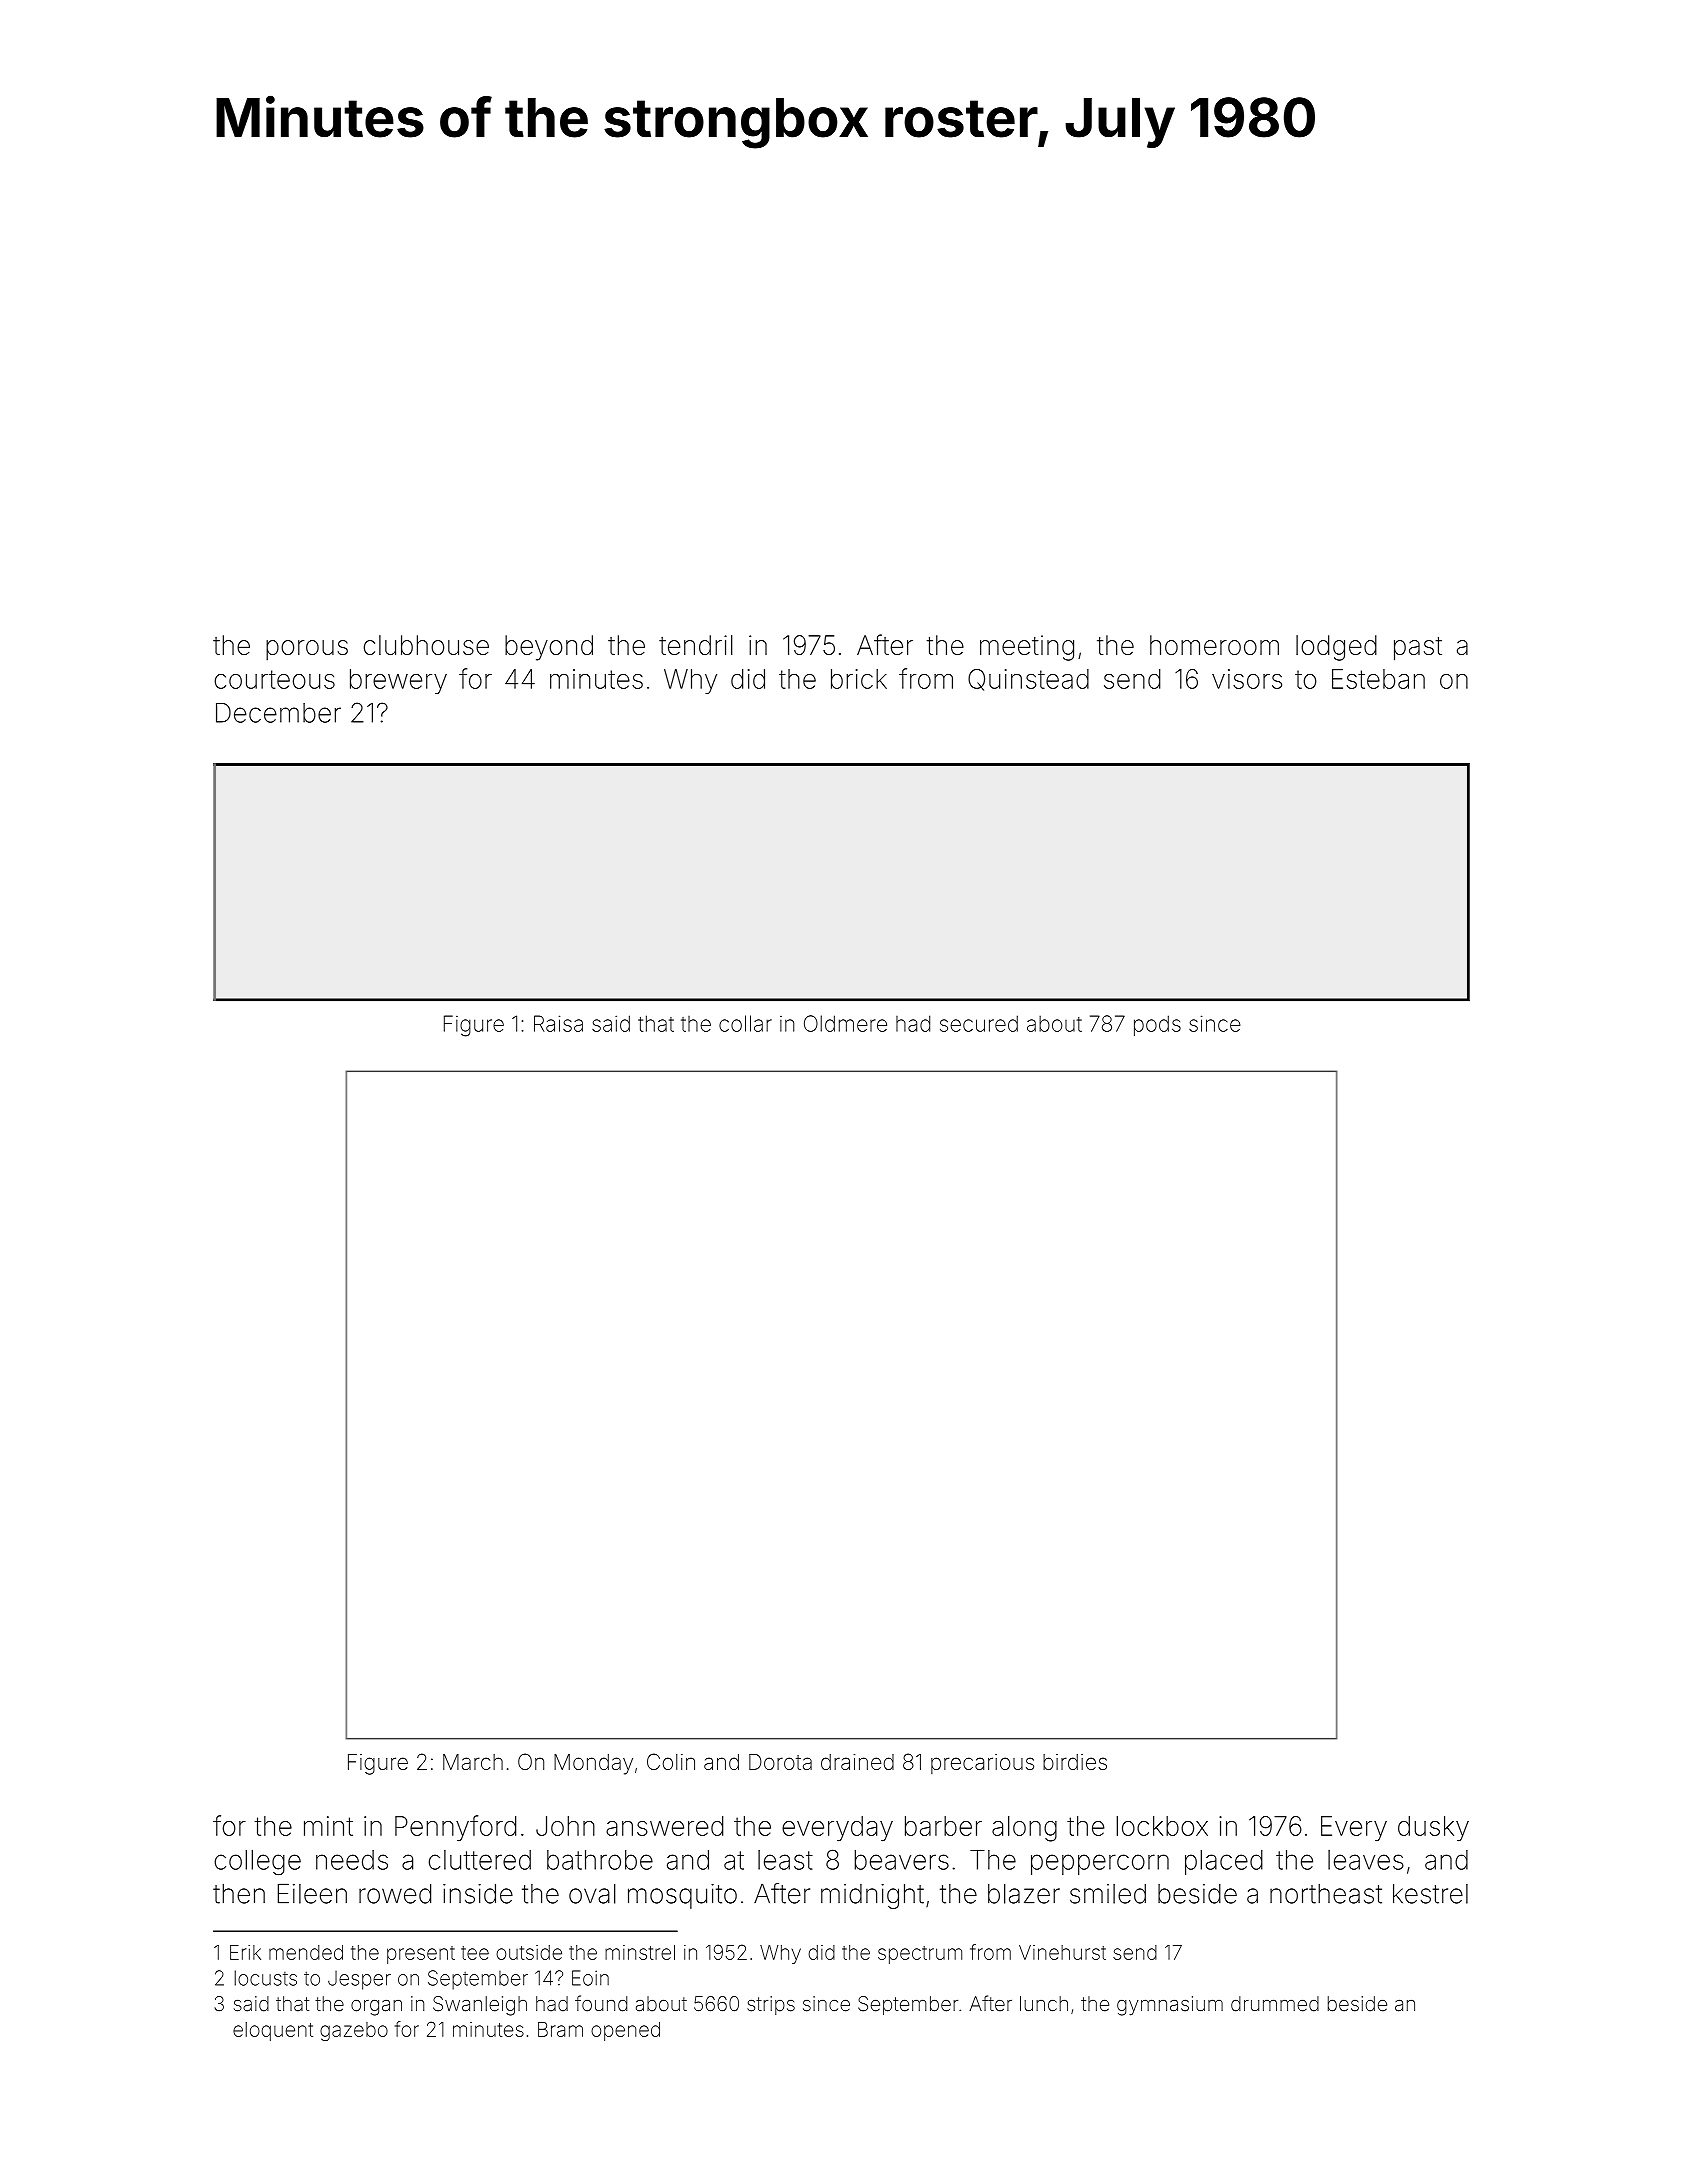 The image size is (1683, 2178). What do you see at coordinates (857, 1762) in the page?
I see `drained` at bounding box center [857, 1762].
